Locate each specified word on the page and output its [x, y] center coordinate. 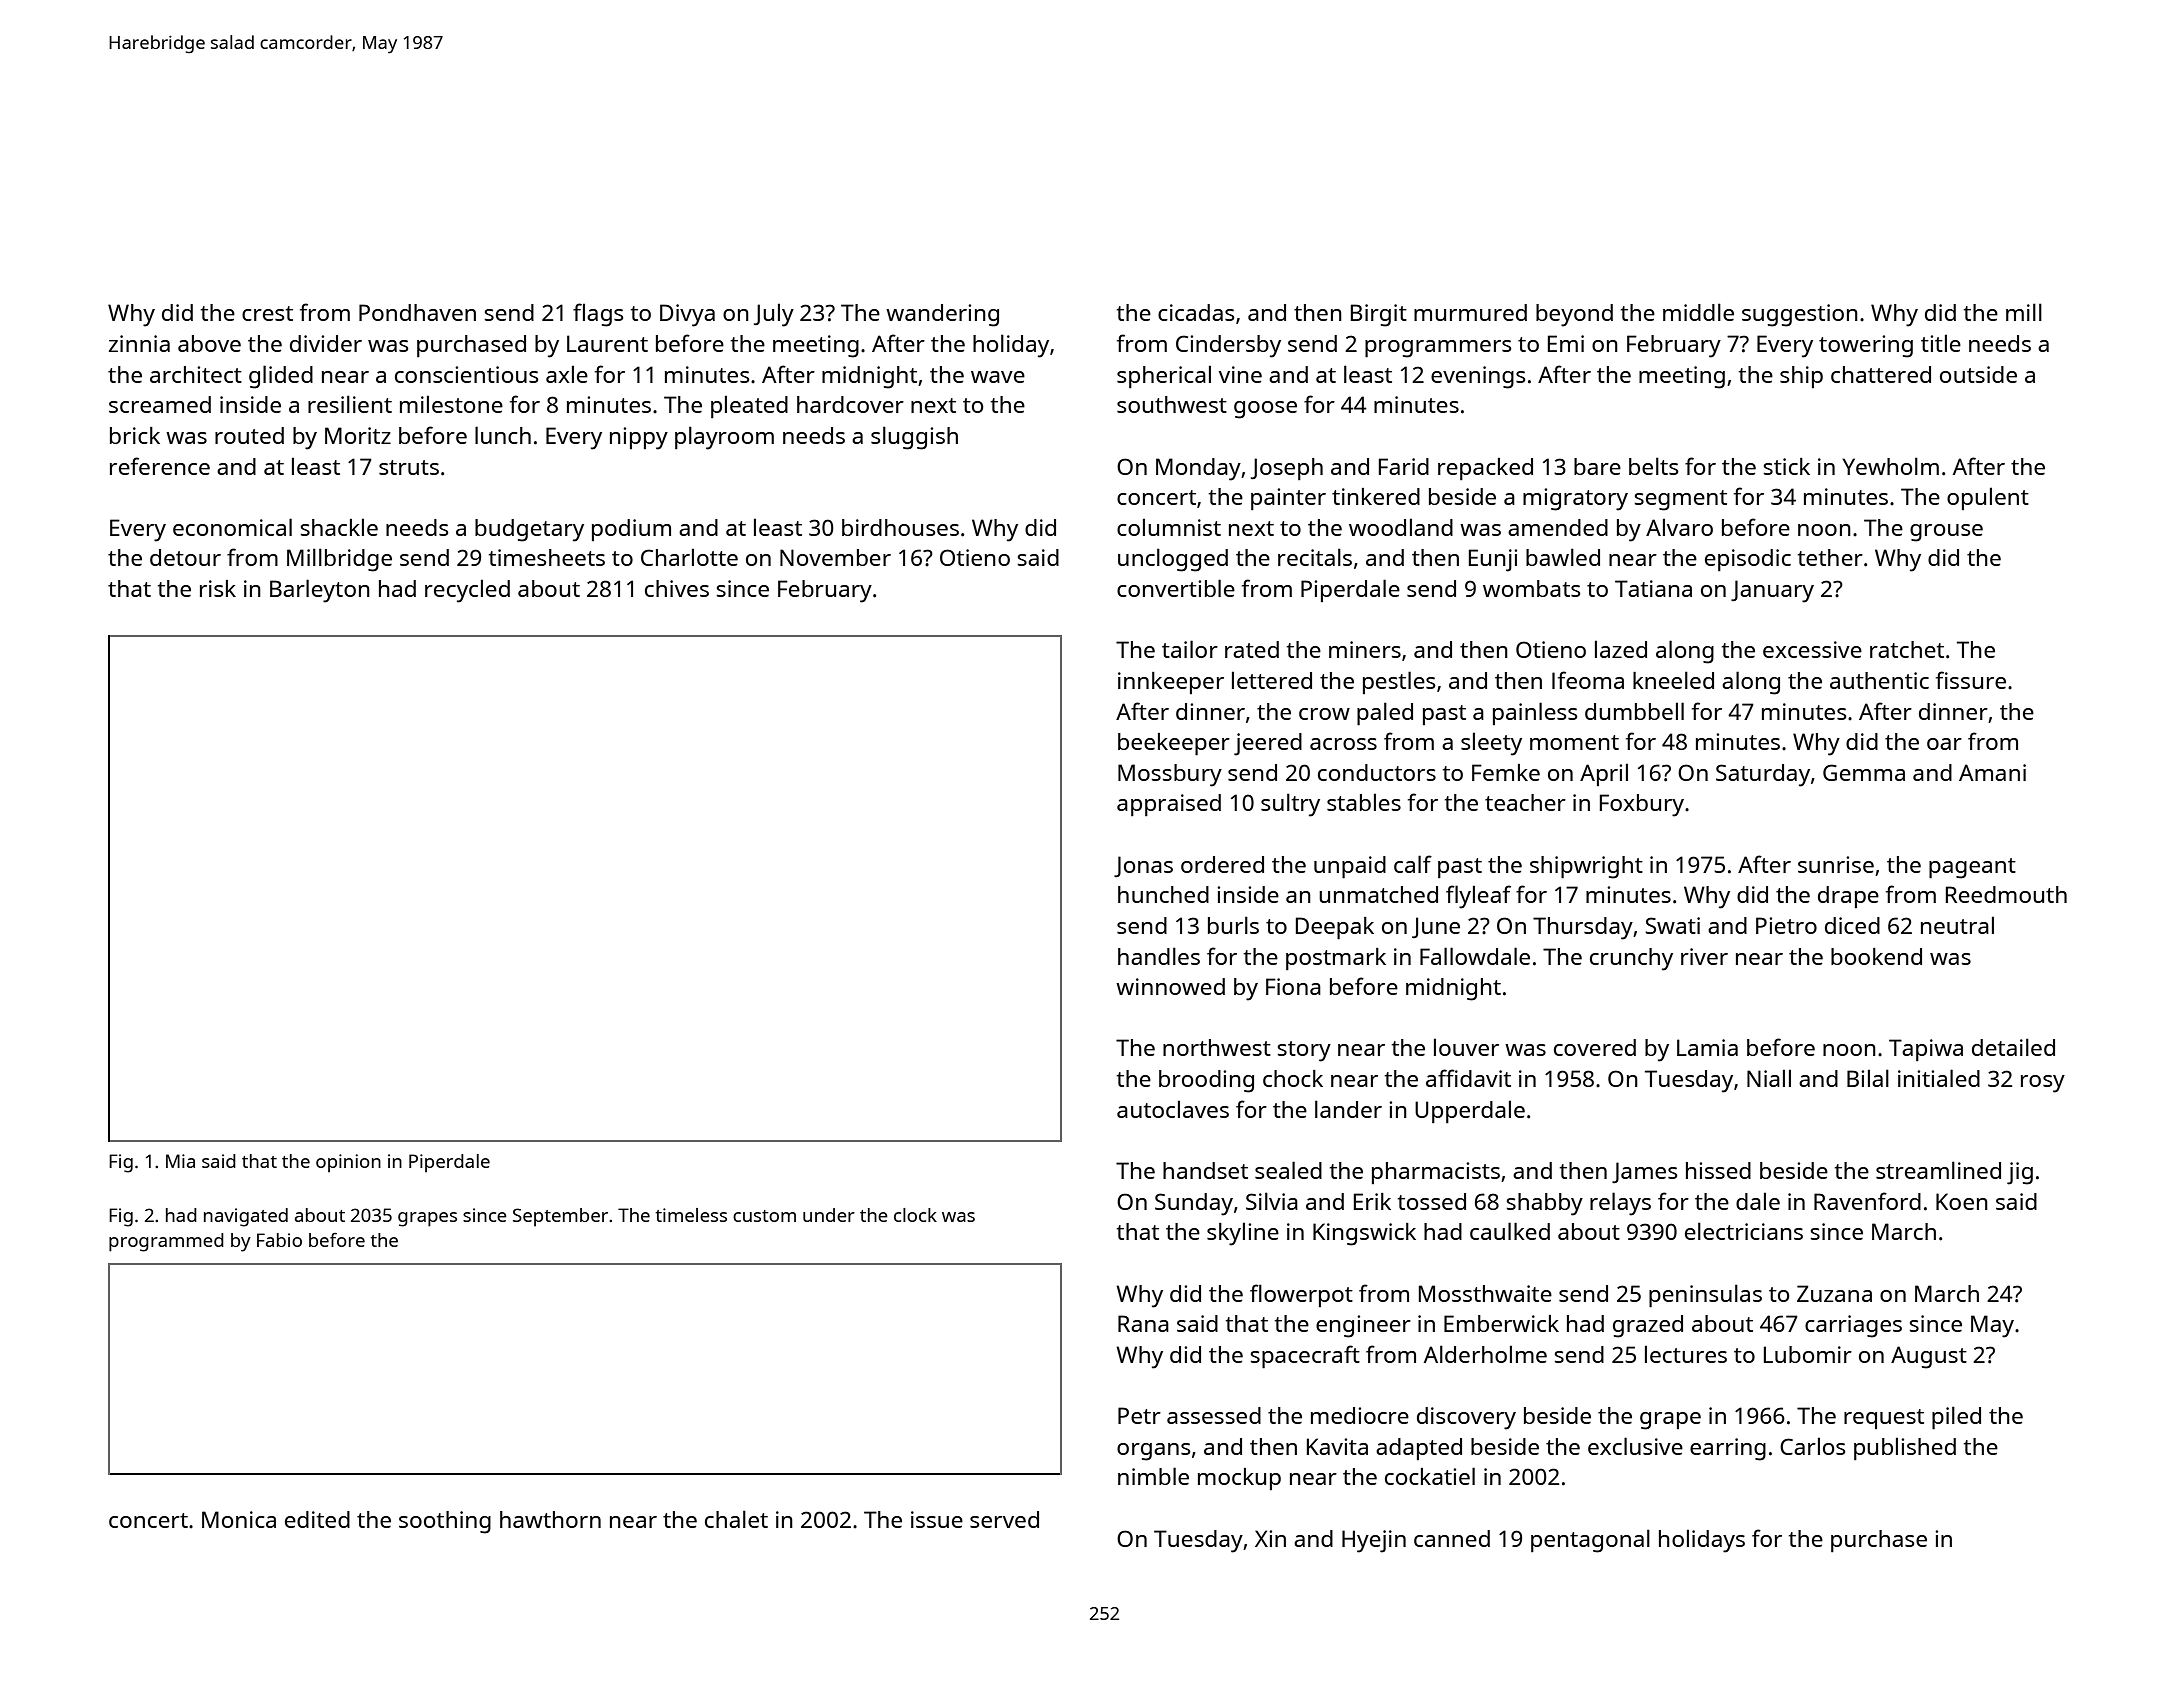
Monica [239, 1519]
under [829, 1215]
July [774, 315]
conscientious [467, 374]
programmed [166, 1242]
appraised [1169, 805]
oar [1944, 744]
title [1941, 343]
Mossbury [1170, 775]
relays [1620, 1204]
